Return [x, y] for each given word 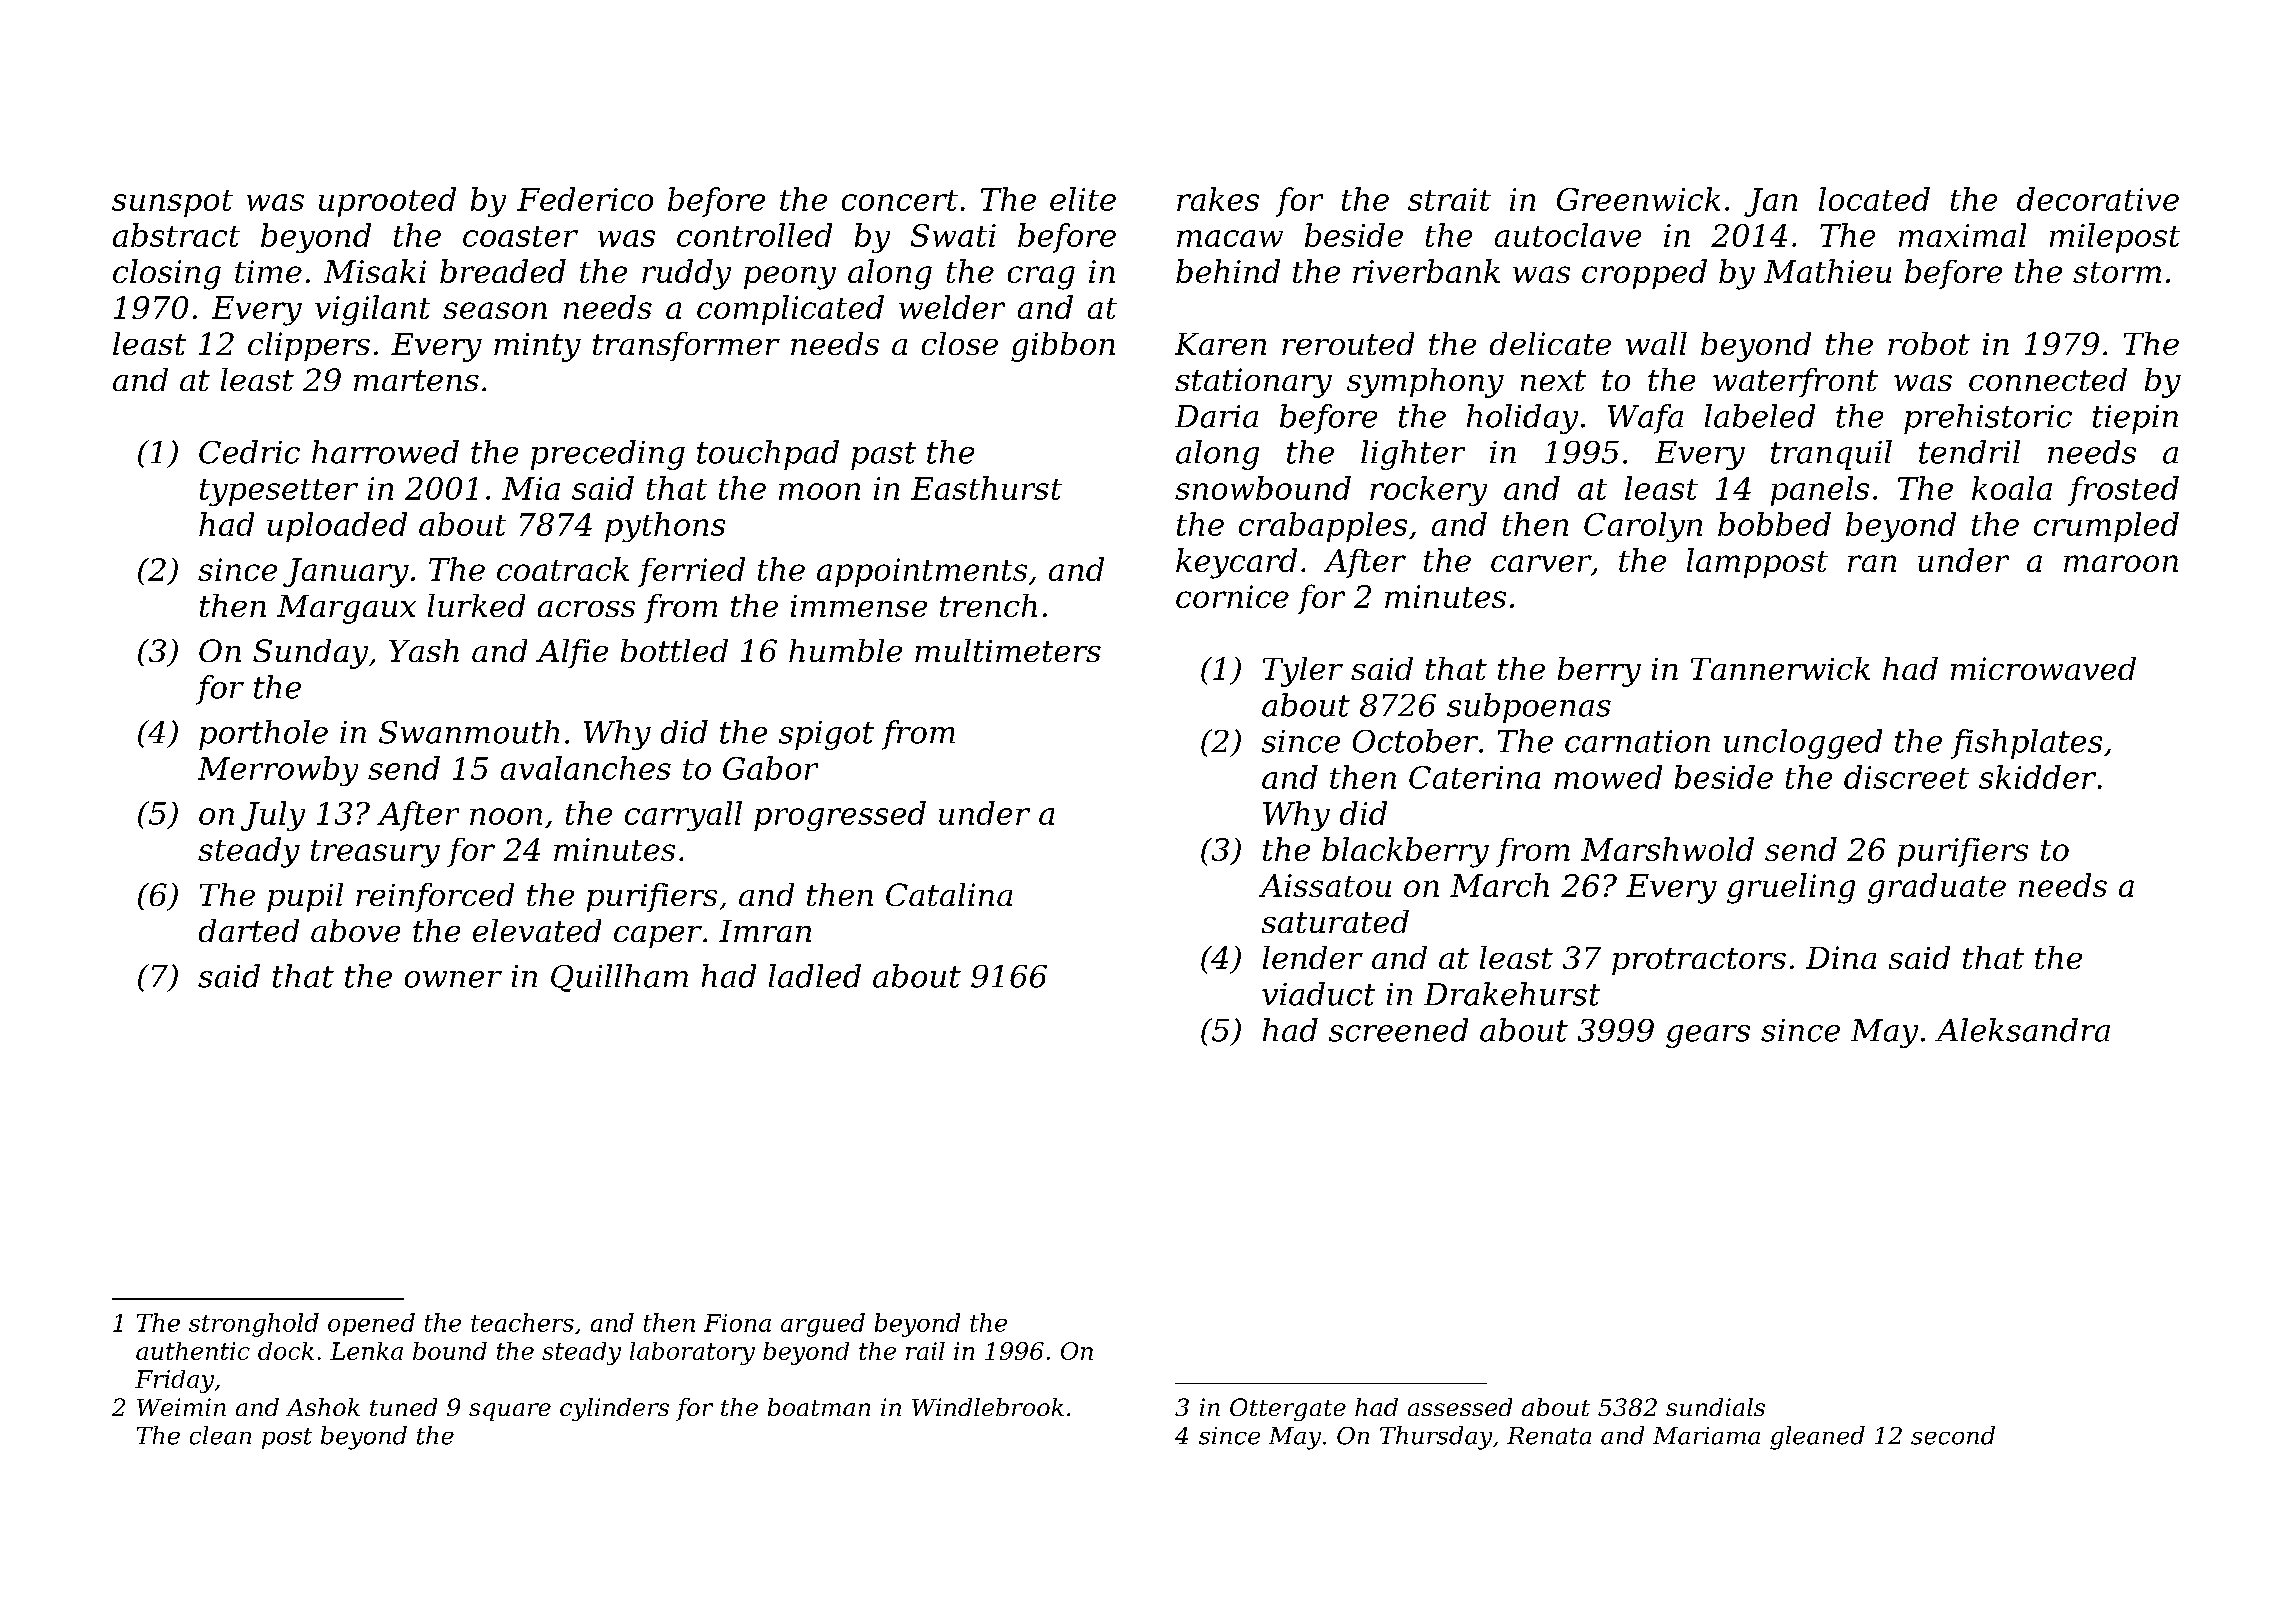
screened [1398, 1030]
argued [823, 1325]
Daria [1216, 416]
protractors [1699, 961]
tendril [1969, 452]
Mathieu [1827, 271]
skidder [2037, 777]
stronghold [254, 1325]
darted [249, 930]
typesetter [279, 492]
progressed [840, 816]
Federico [585, 199]
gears [1708, 1036]
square [510, 1412]
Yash [424, 650]
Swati [953, 235]
